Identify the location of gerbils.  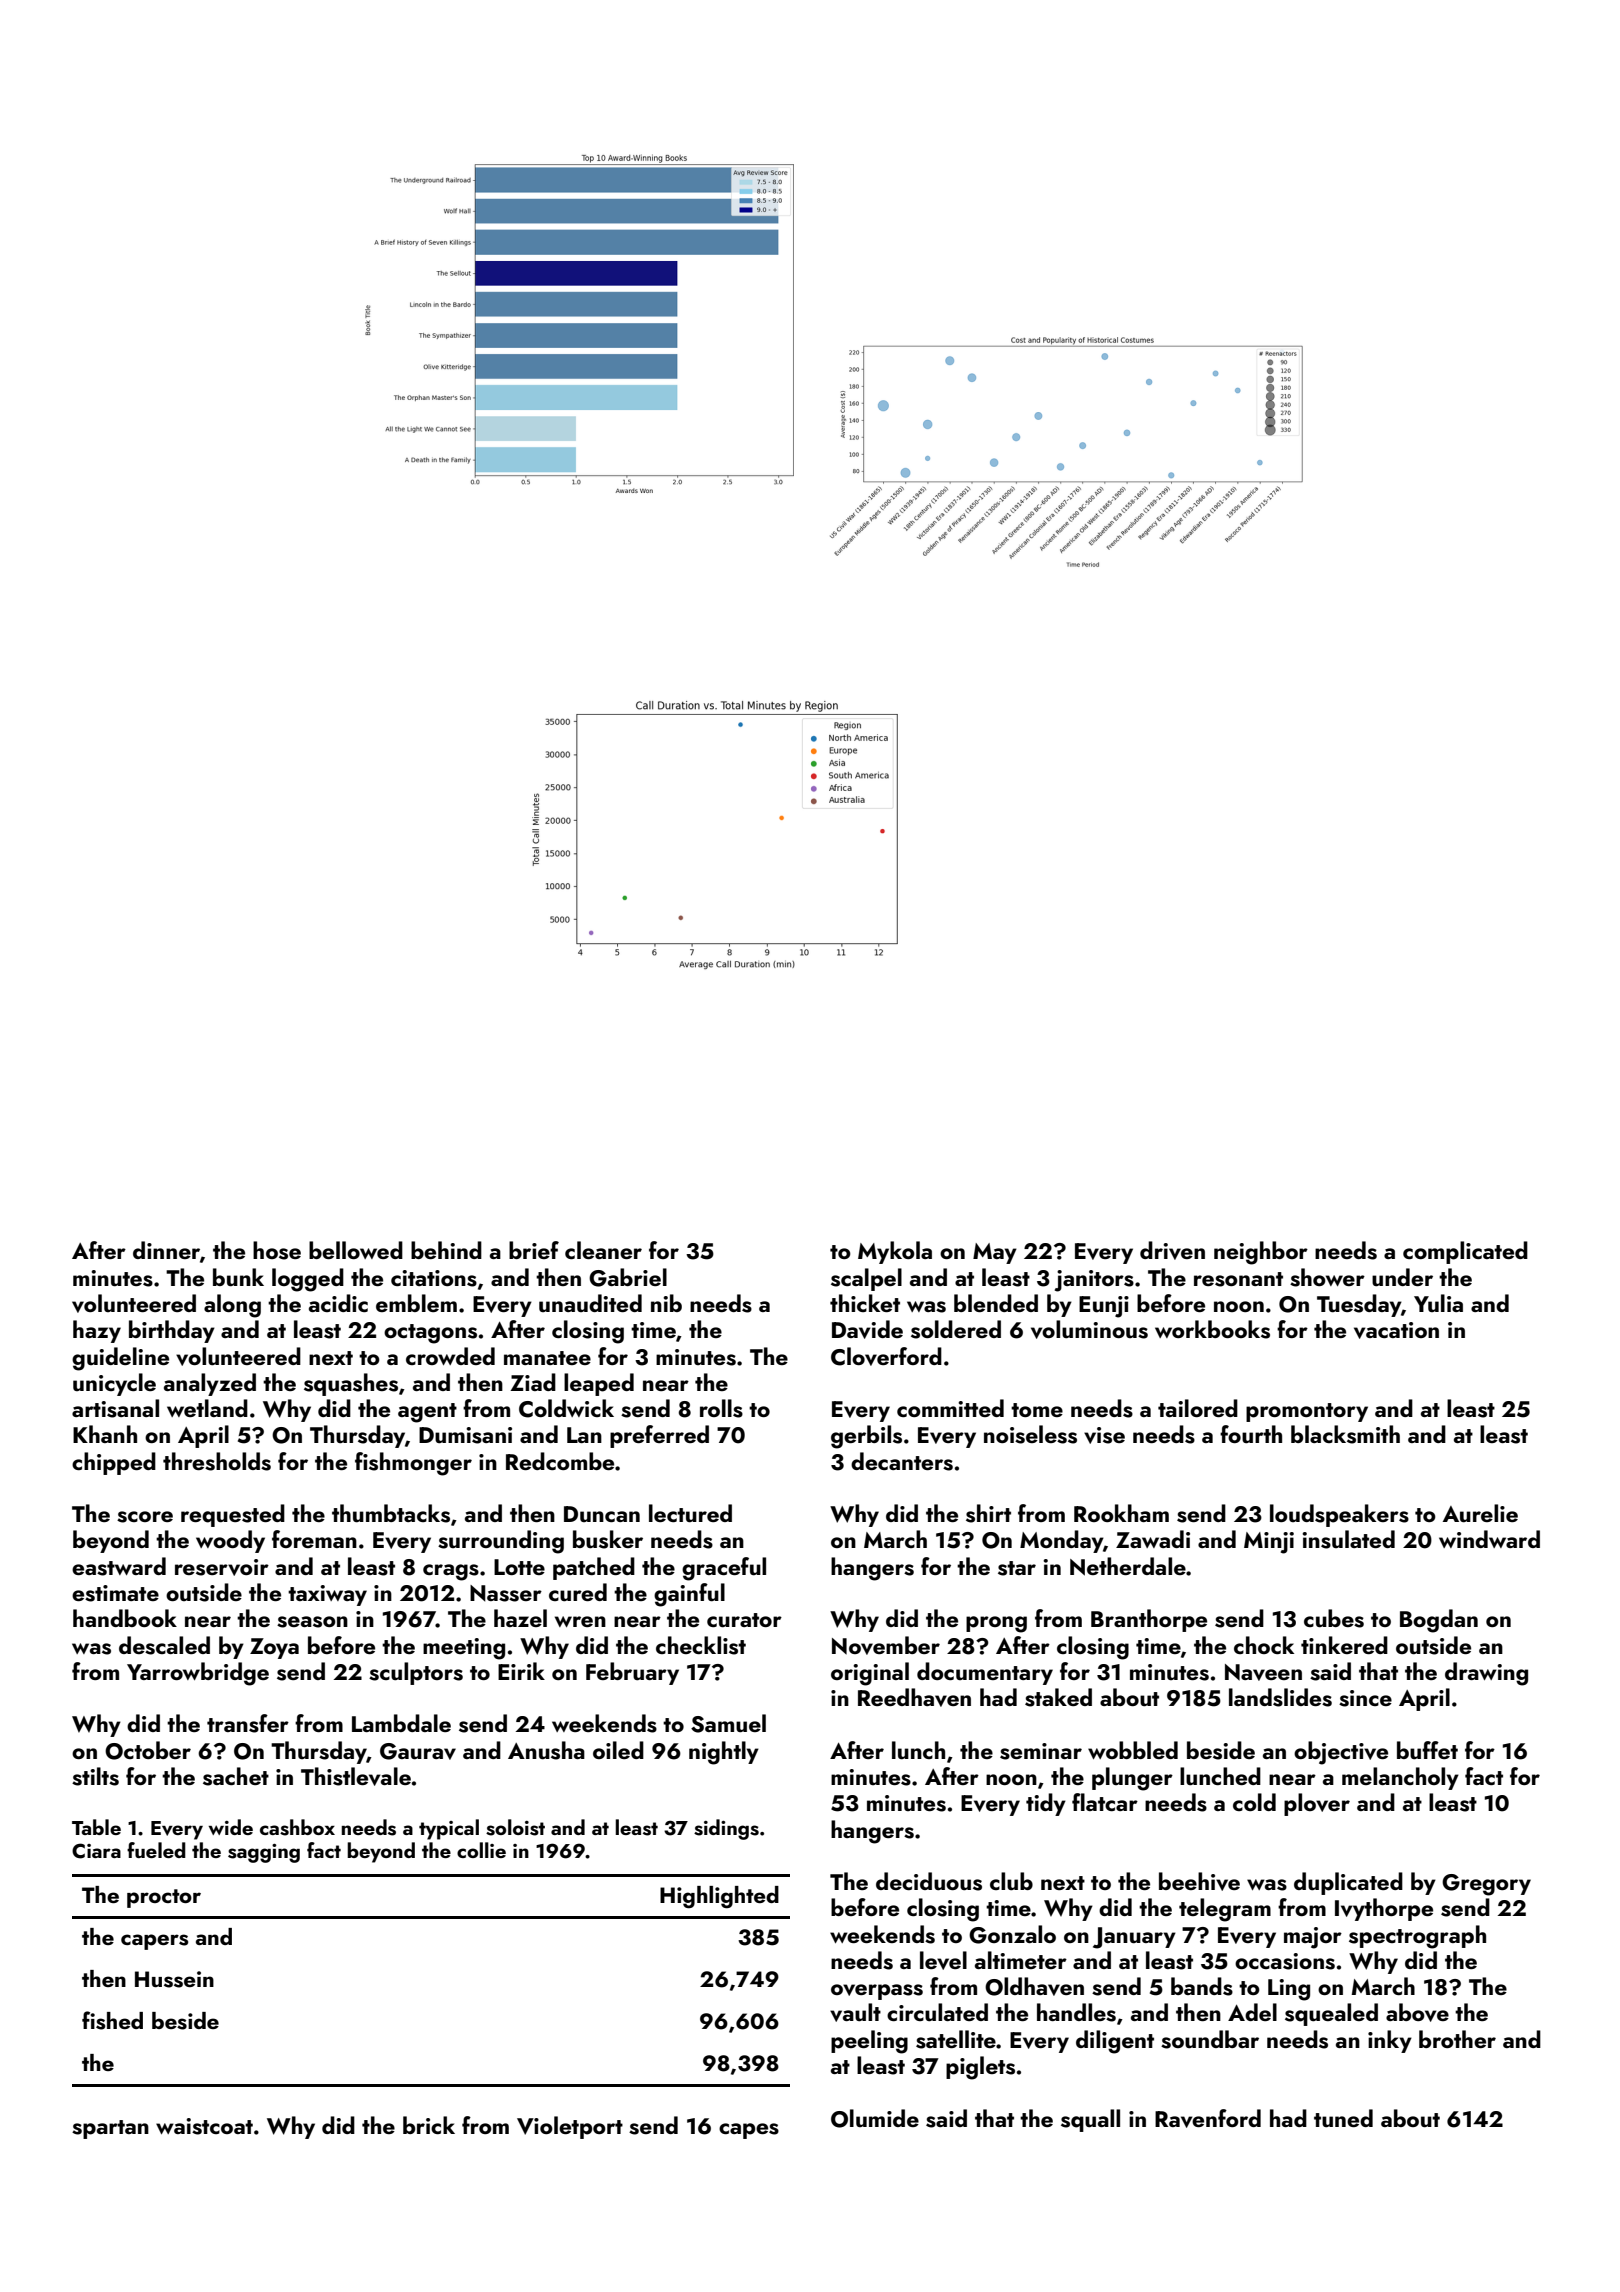
(866, 1437).
